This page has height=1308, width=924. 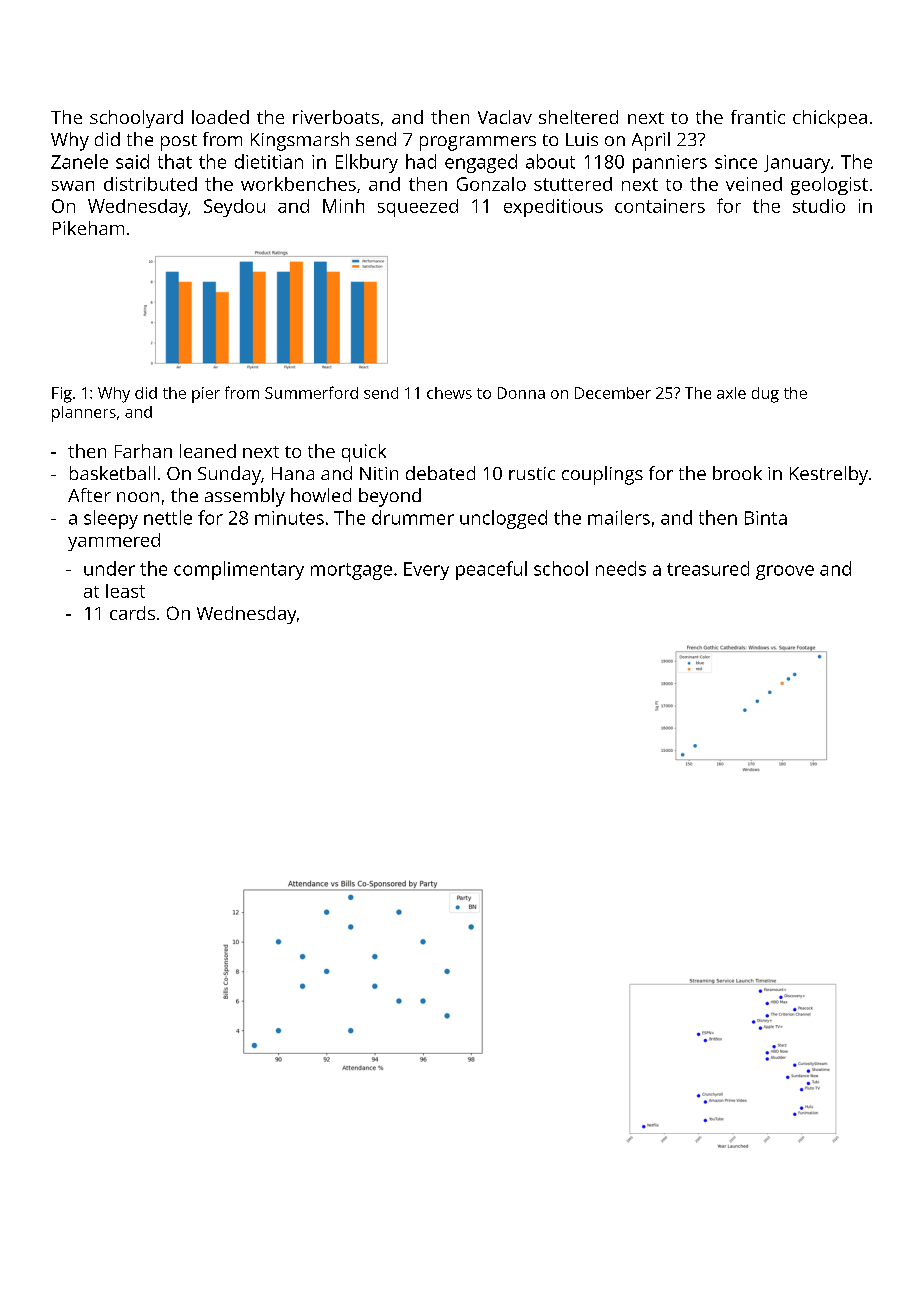 I want to click on axle, so click(x=731, y=393).
